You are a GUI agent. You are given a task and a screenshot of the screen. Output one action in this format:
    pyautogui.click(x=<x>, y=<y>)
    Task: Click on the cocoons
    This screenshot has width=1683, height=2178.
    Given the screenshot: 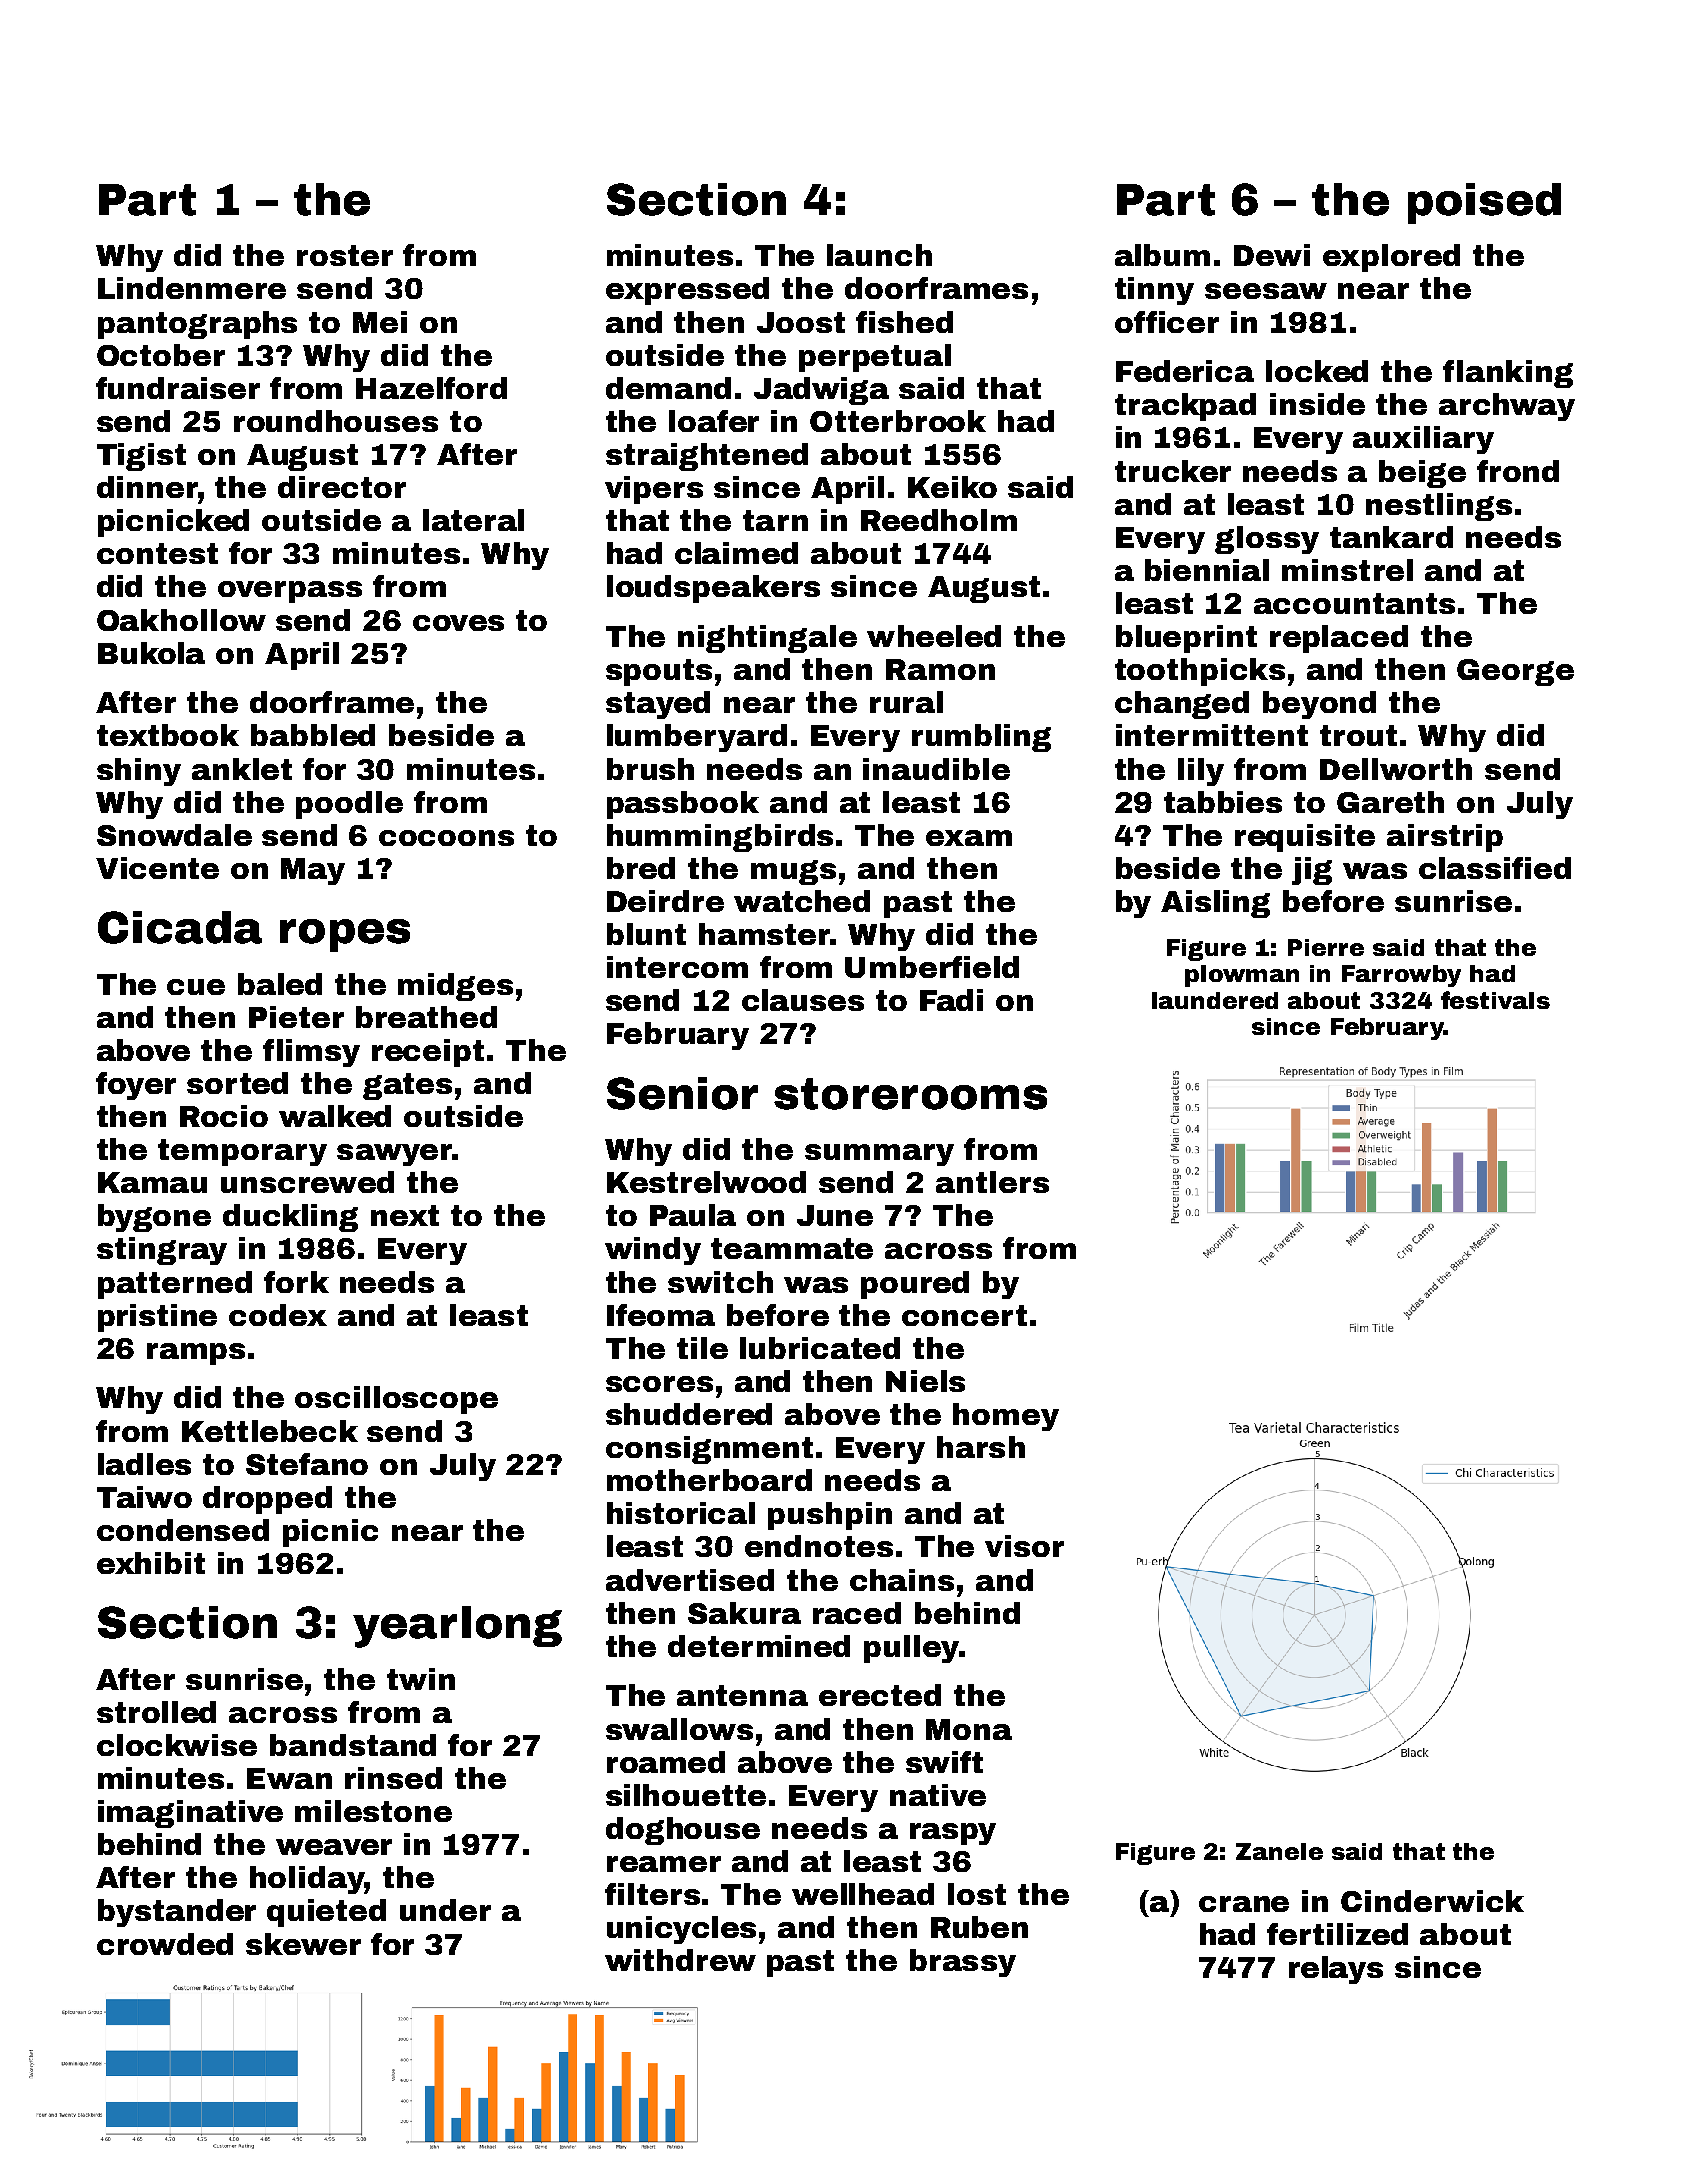 What is the action you would take?
    pyautogui.click(x=446, y=838)
